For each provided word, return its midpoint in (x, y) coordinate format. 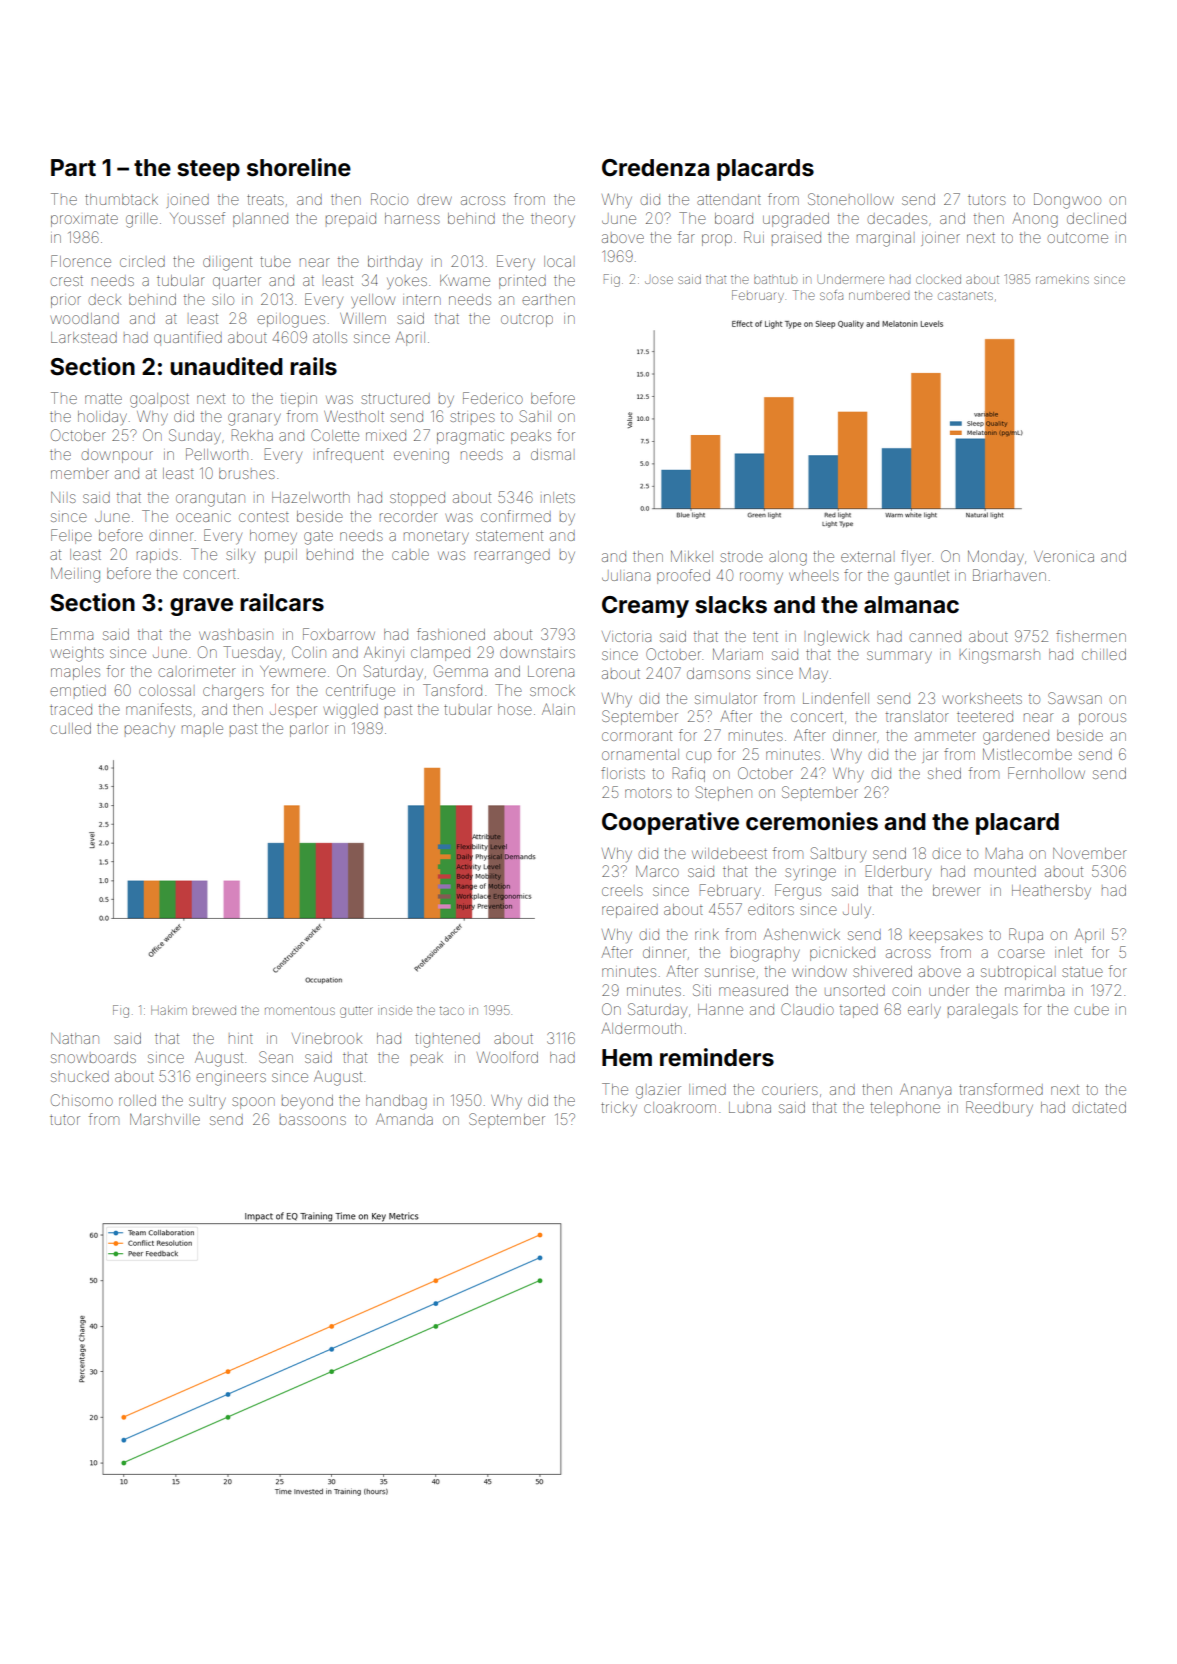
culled (70, 728)
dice (946, 853)
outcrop (527, 320)
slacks (731, 605)
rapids (157, 556)
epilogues (291, 321)
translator (917, 716)
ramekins (1062, 280)
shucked (80, 1076)
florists (623, 773)
